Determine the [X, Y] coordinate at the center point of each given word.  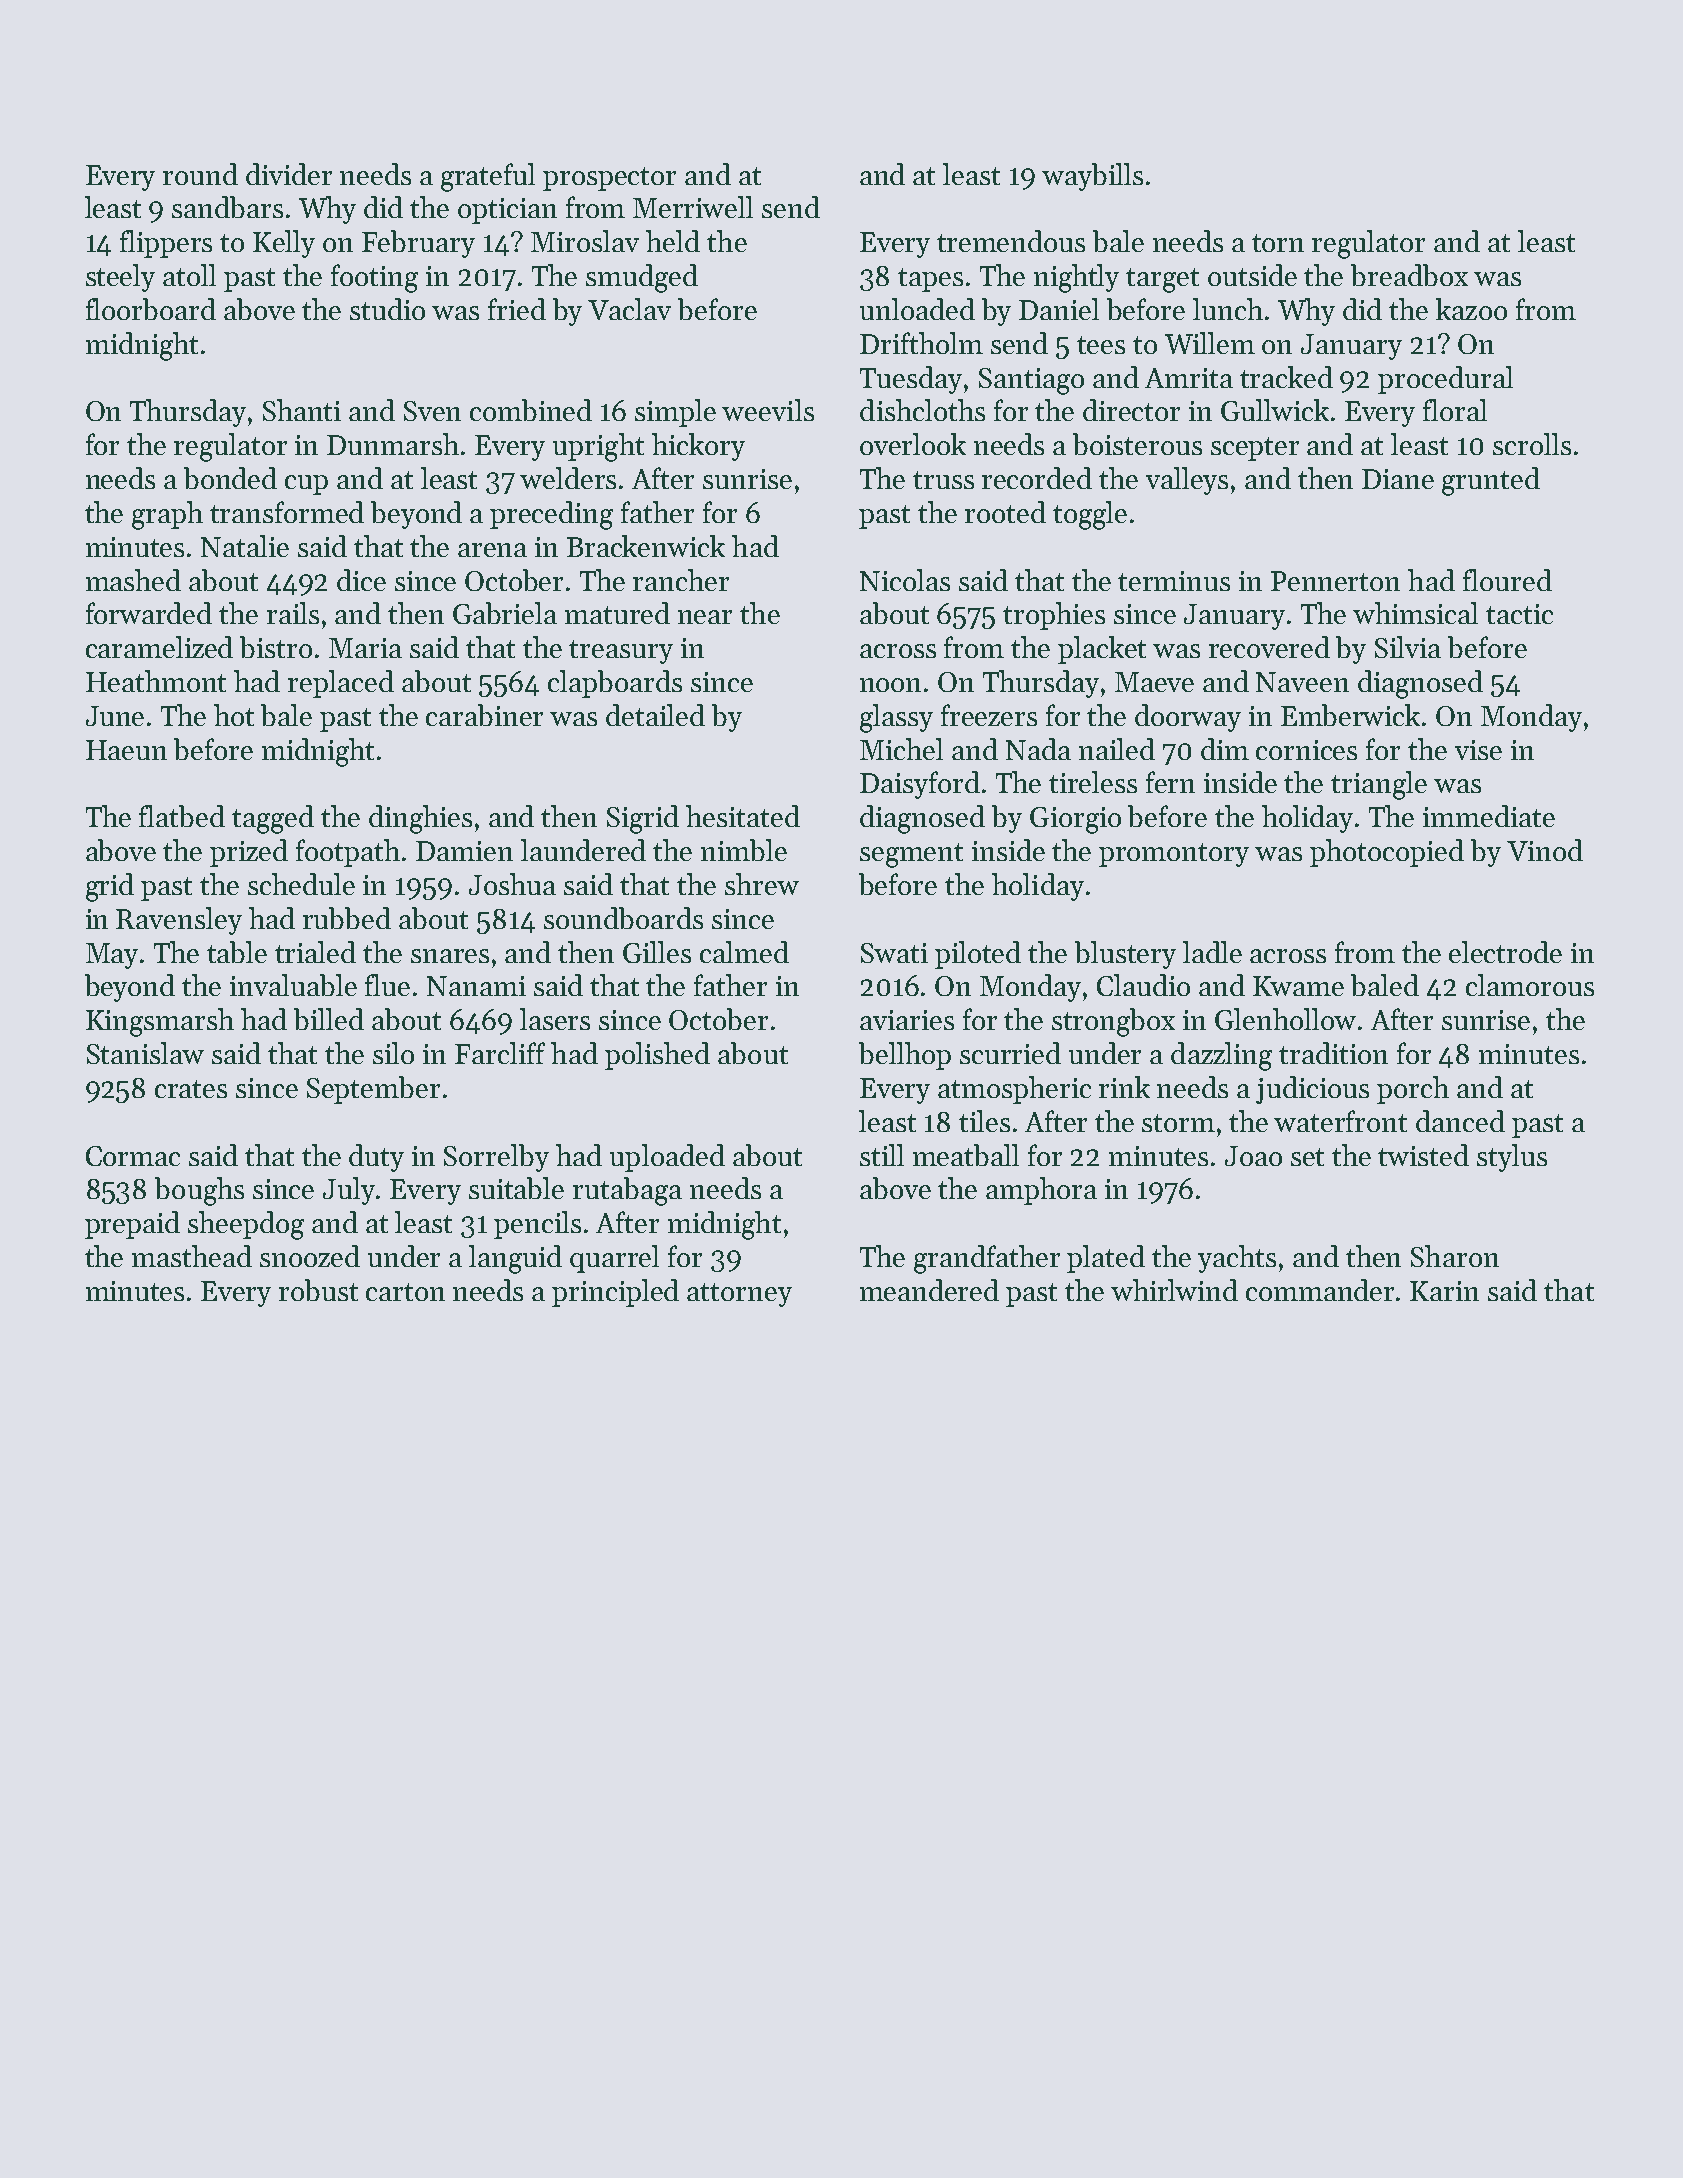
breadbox [1409, 275]
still [882, 1155]
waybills [1092, 177]
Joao [1253, 1156]
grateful [488, 177]
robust [318, 1290]
